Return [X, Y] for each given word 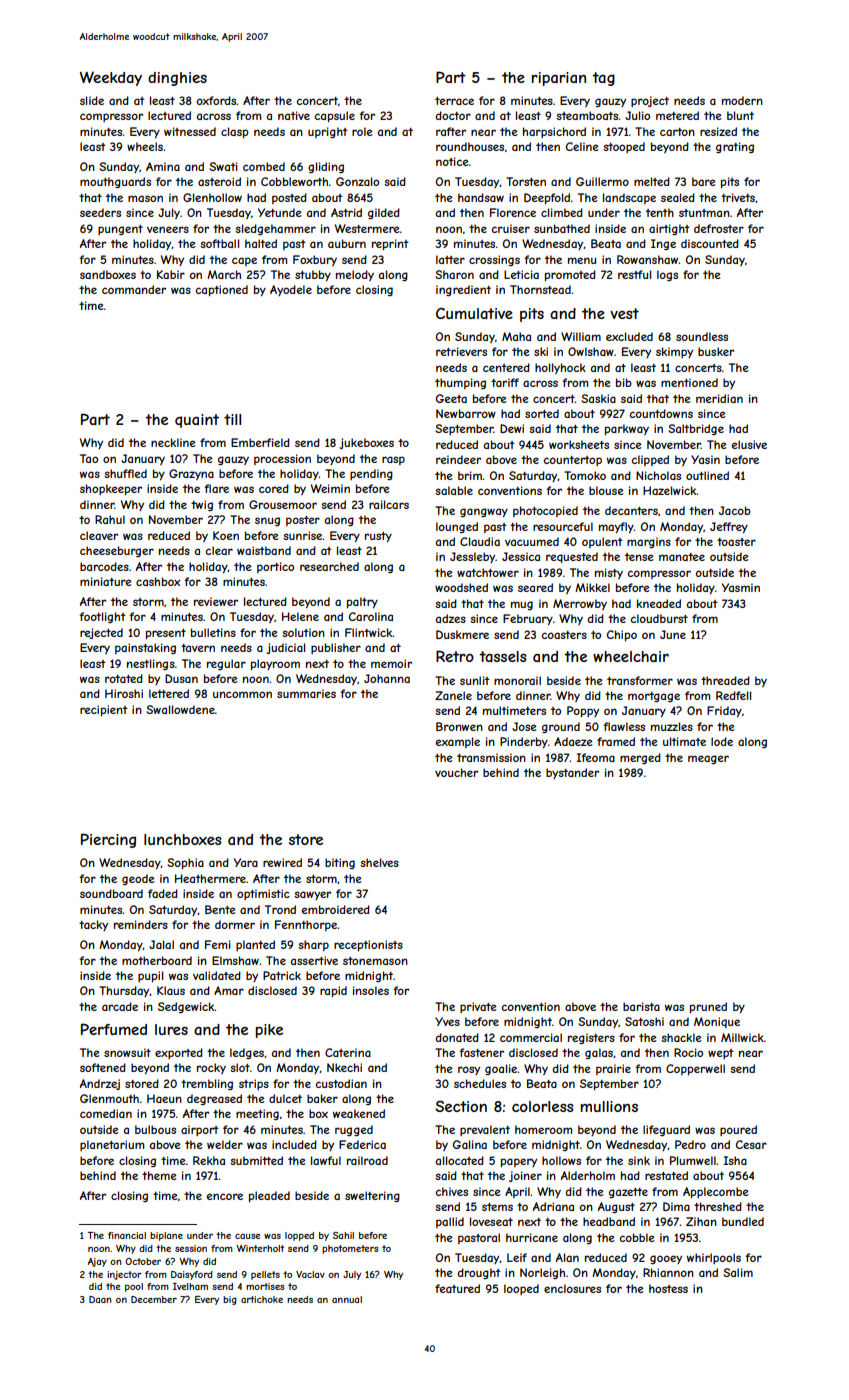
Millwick [742, 1037]
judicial [285, 648]
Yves [447, 1021]
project [650, 101]
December [154, 1299]
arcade [120, 1006]
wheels [145, 146]
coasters [564, 635]
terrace [454, 101]
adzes [451, 618]
